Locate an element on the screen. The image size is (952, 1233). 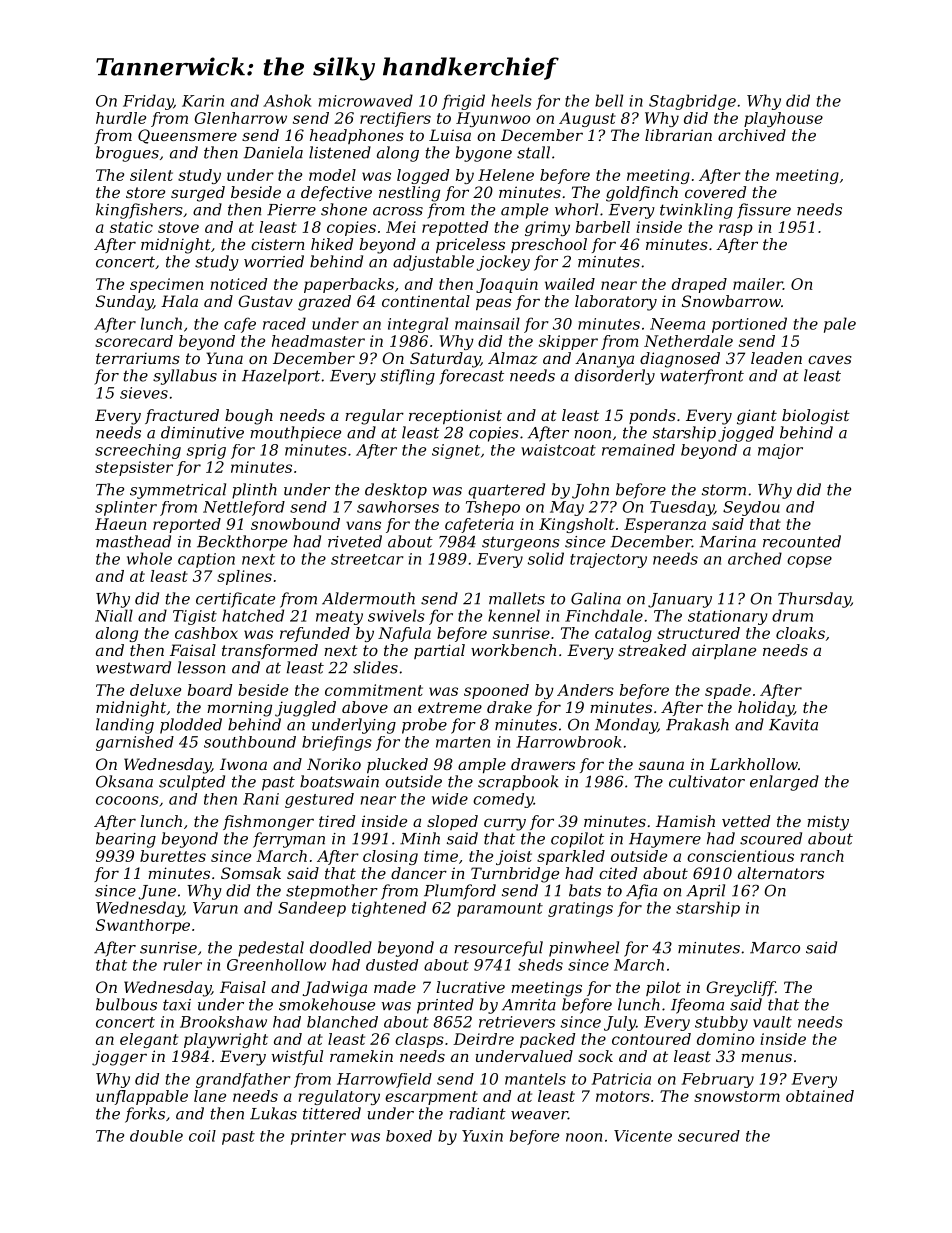
sawhorses is located at coordinates (398, 507).
